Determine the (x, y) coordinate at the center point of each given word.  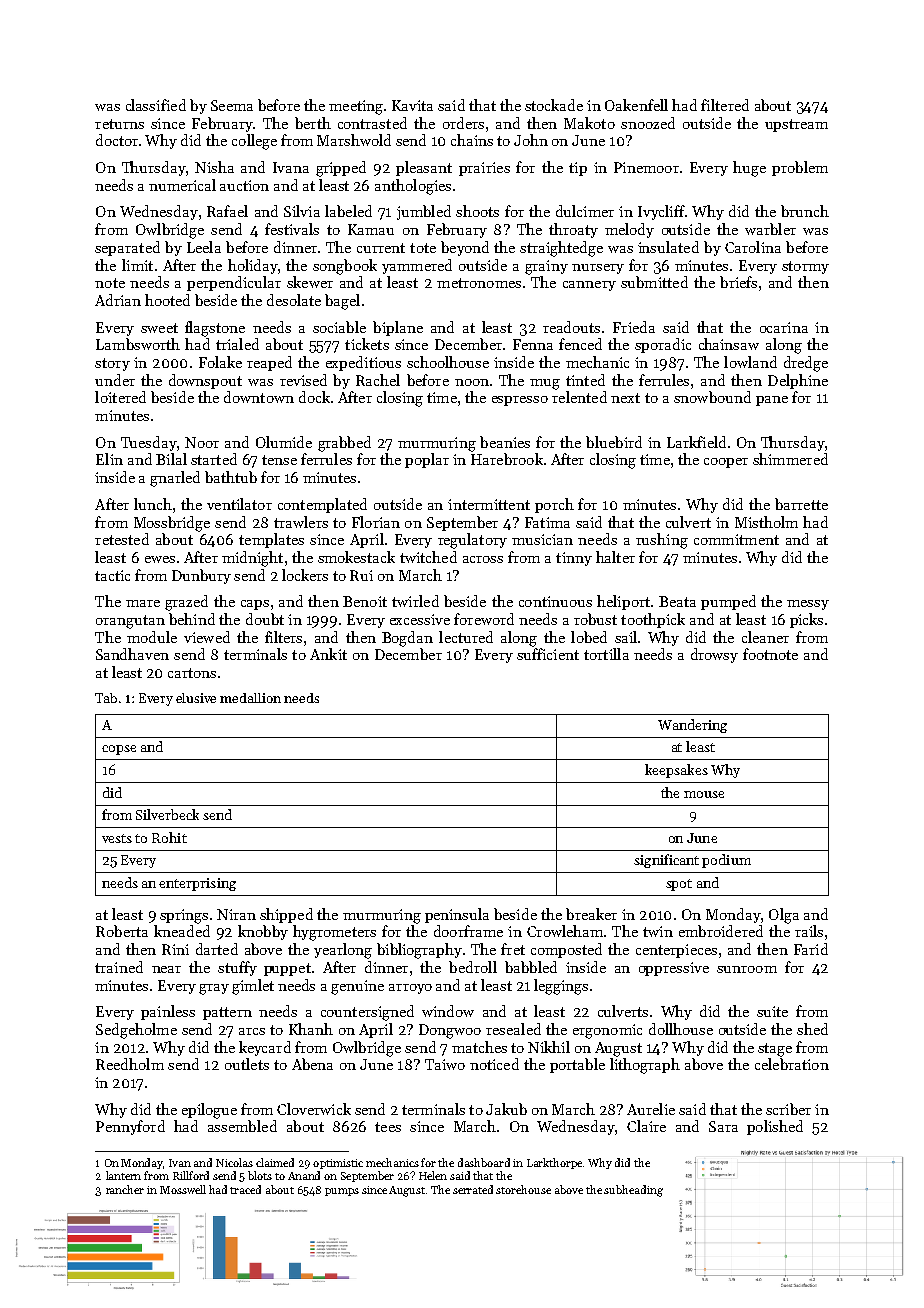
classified (156, 105)
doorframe (468, 931)
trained (119, 967)
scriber (788, 1109)
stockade (554, 105)
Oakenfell (636, 105)
